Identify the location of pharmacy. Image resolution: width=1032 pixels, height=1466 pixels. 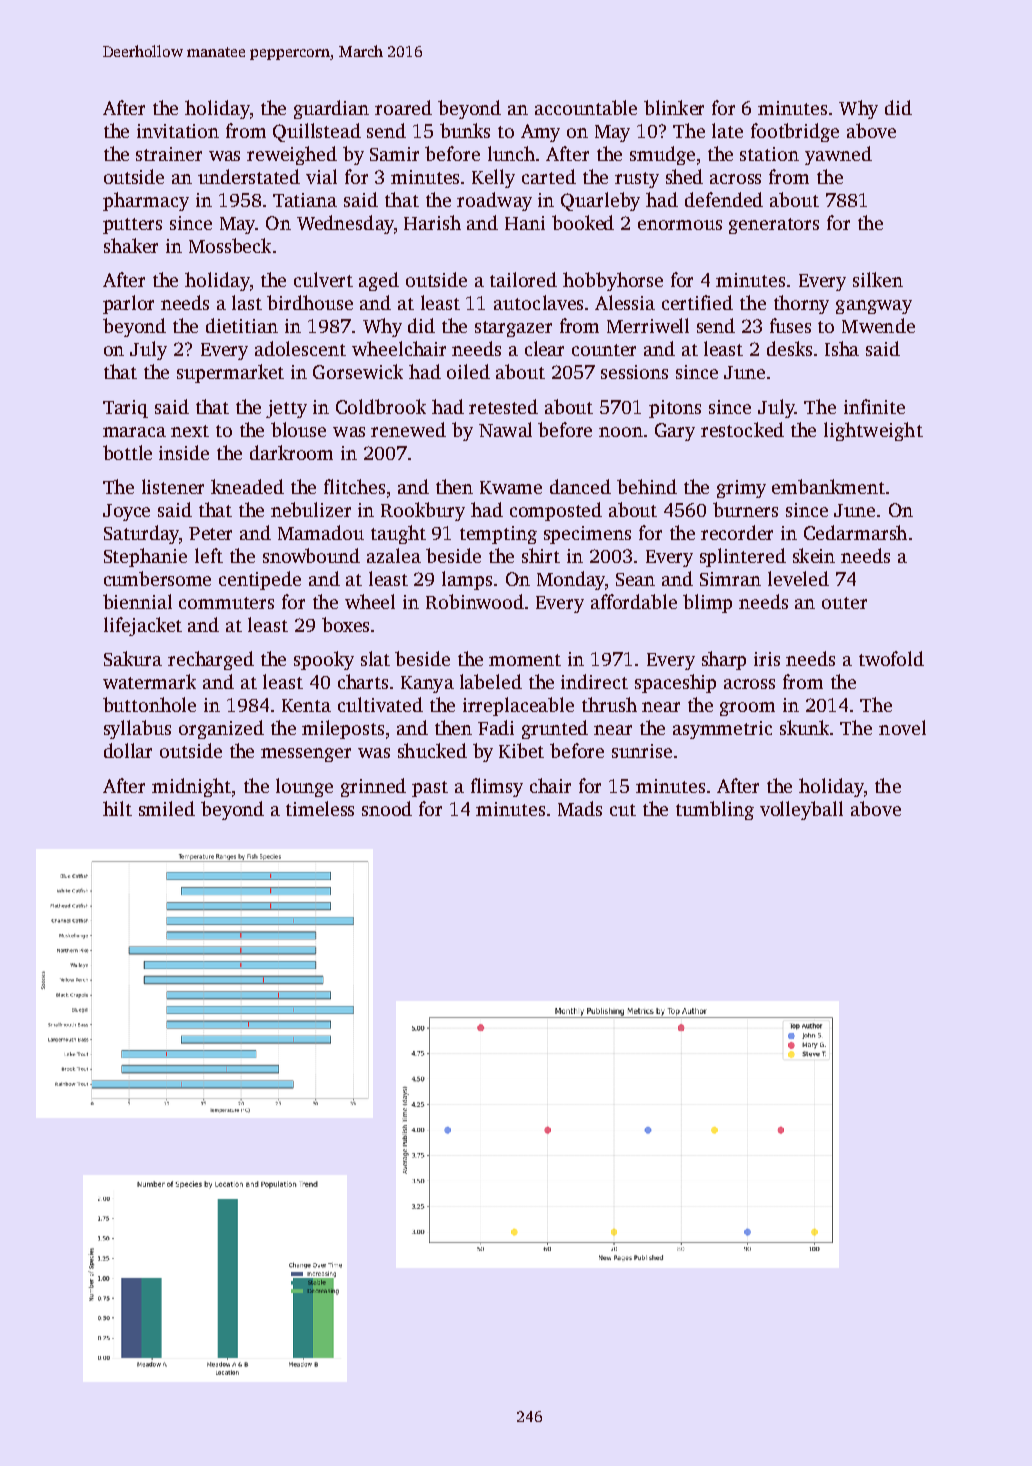
(146, 201).
